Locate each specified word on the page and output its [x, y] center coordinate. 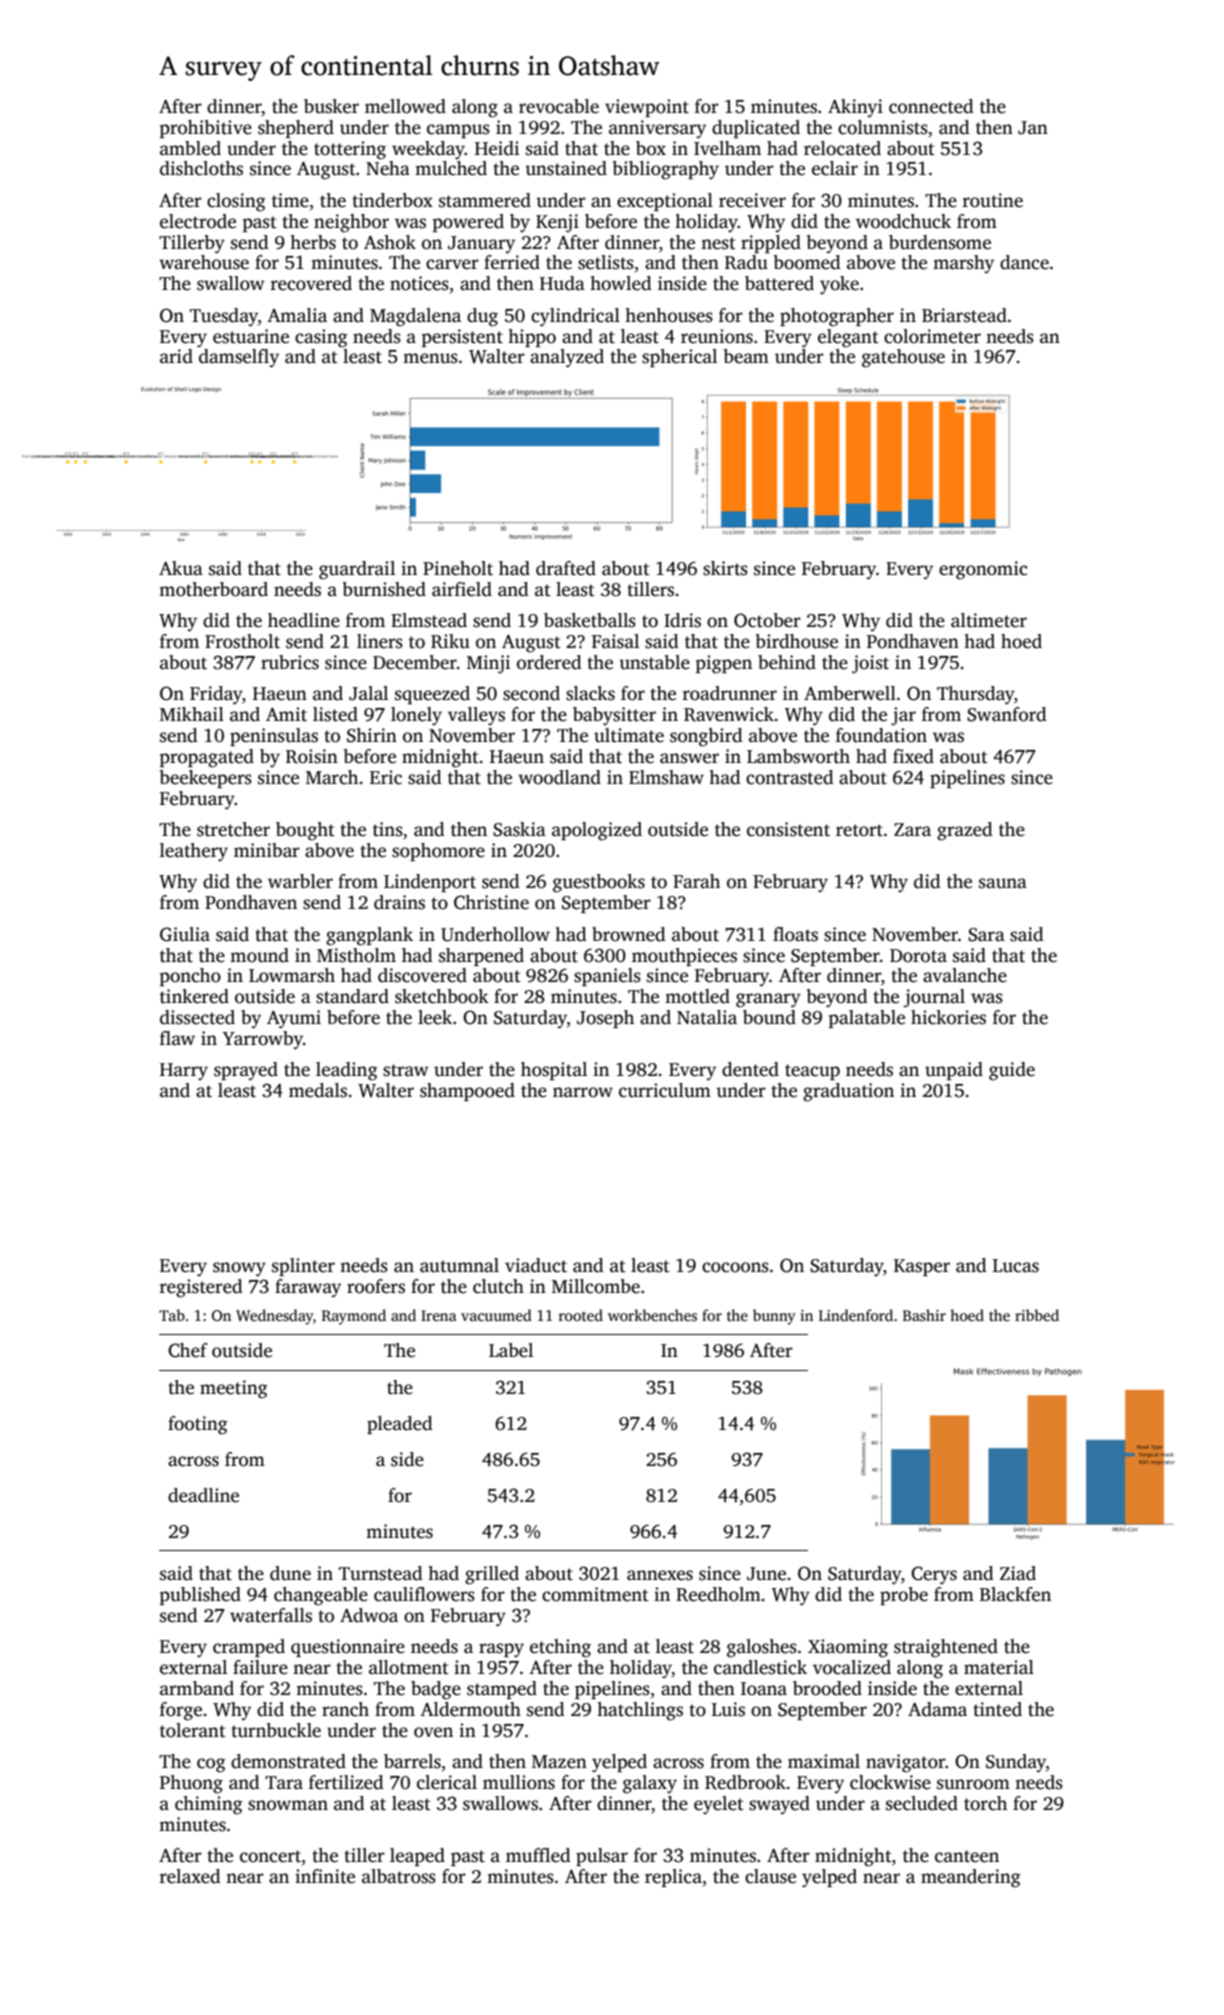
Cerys [934, 1575]
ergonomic [983, 570]
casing [321, 338]
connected [931, 106]
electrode [198, 221]
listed [335, 714]
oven [433, 1732]
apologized [597, 831]
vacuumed [496, 1315]
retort [859, 830]
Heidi [497, 148]
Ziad [1018, 1573]
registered [201, 1288]
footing [198, 1425]
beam [746, 356]
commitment [595, 1594]
